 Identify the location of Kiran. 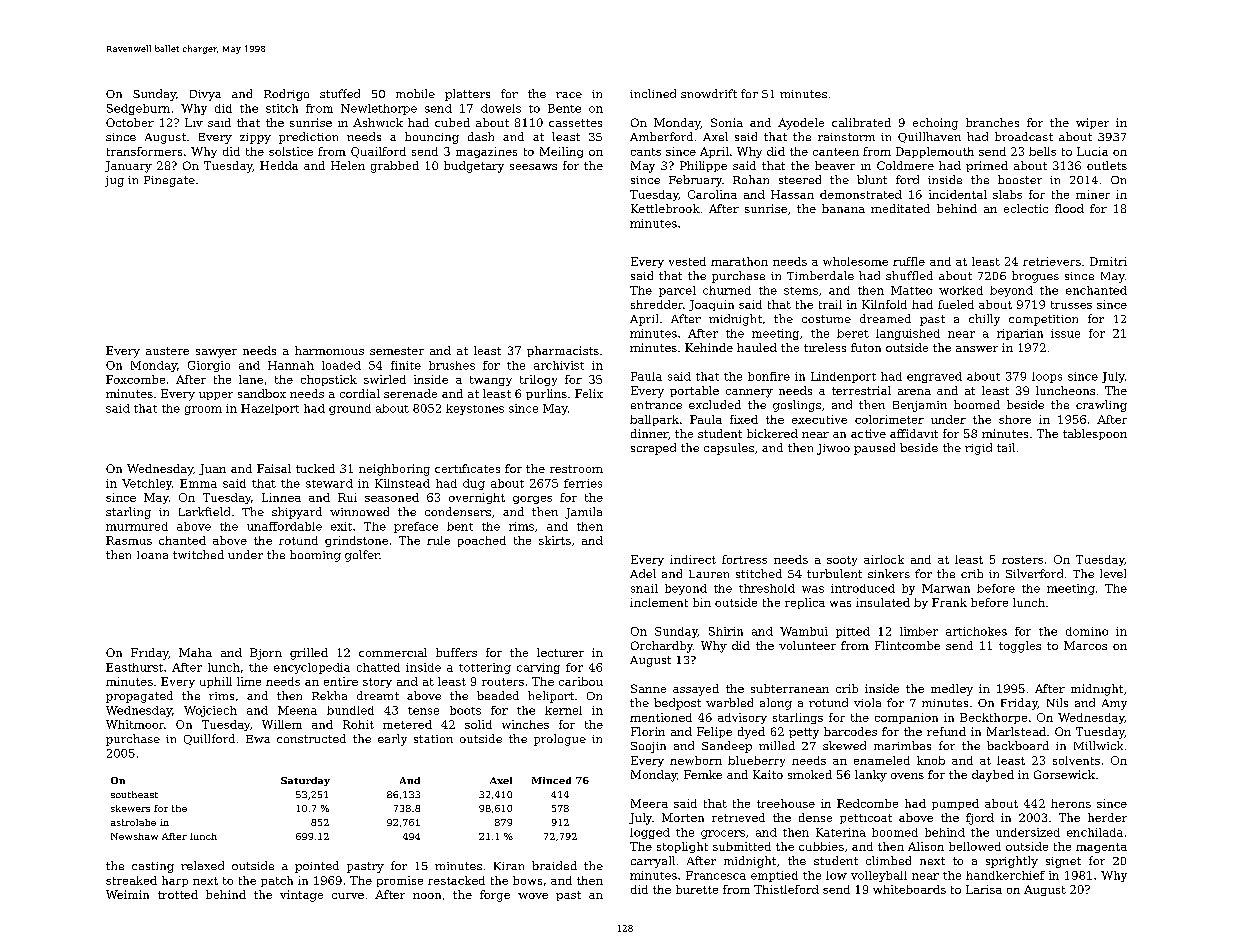
(509, 866).
